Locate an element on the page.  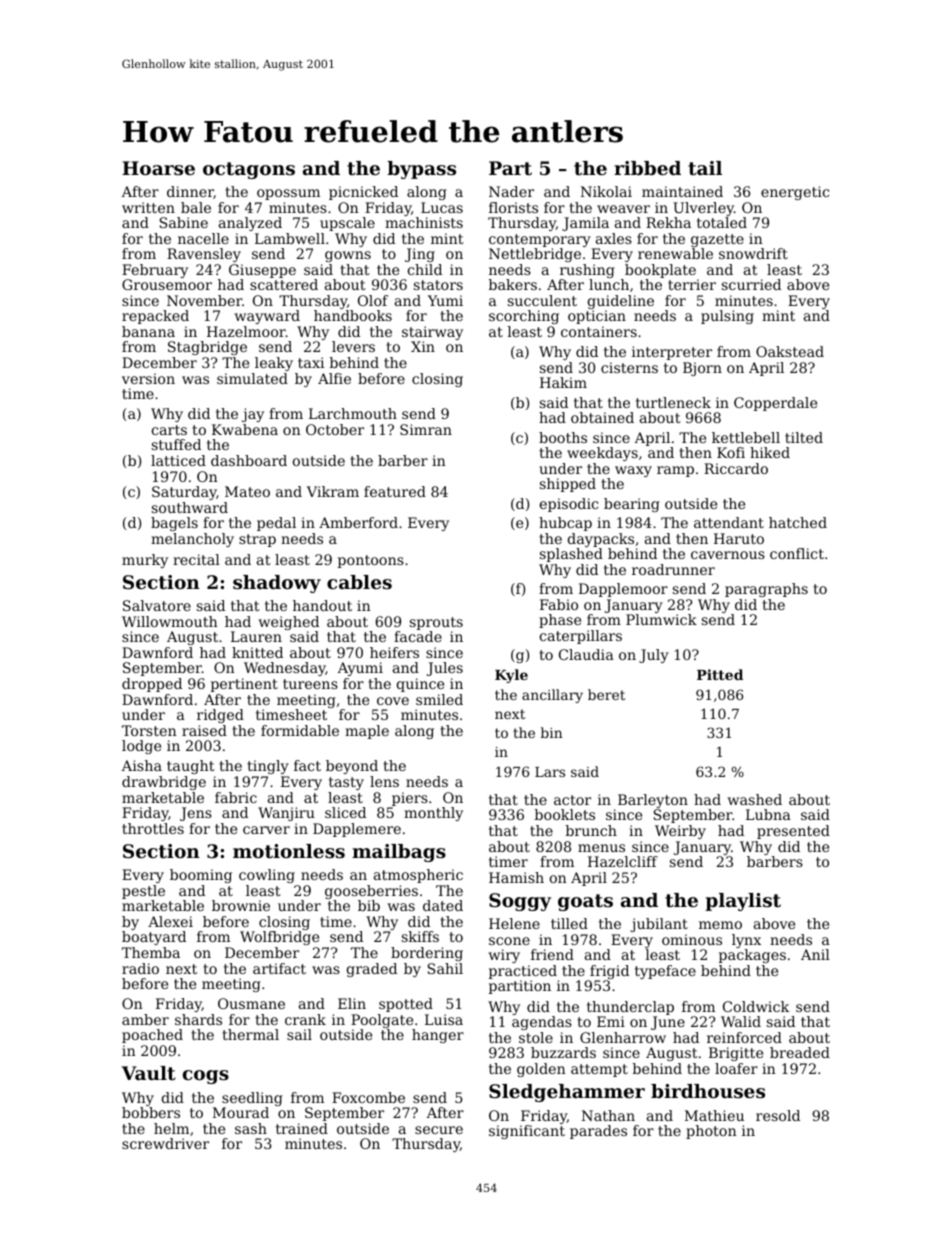
Weirby is located at coordinates (680, 832).
